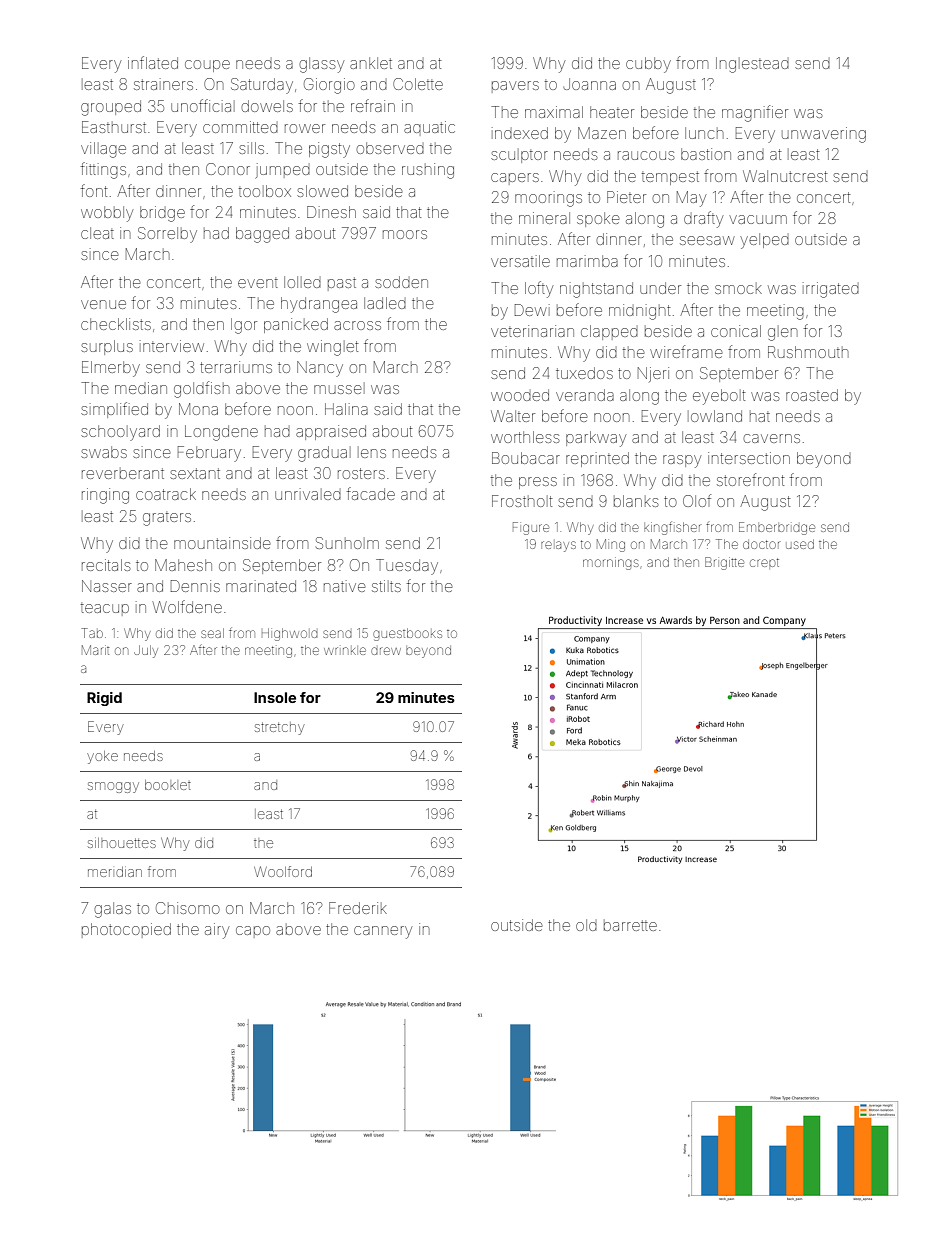 Image resolution: width=952 pixels, height=1233 pixels. What do you see at coordinates (750, 479) in the document?
I see `storefront` at bounding box center [750, 479].
